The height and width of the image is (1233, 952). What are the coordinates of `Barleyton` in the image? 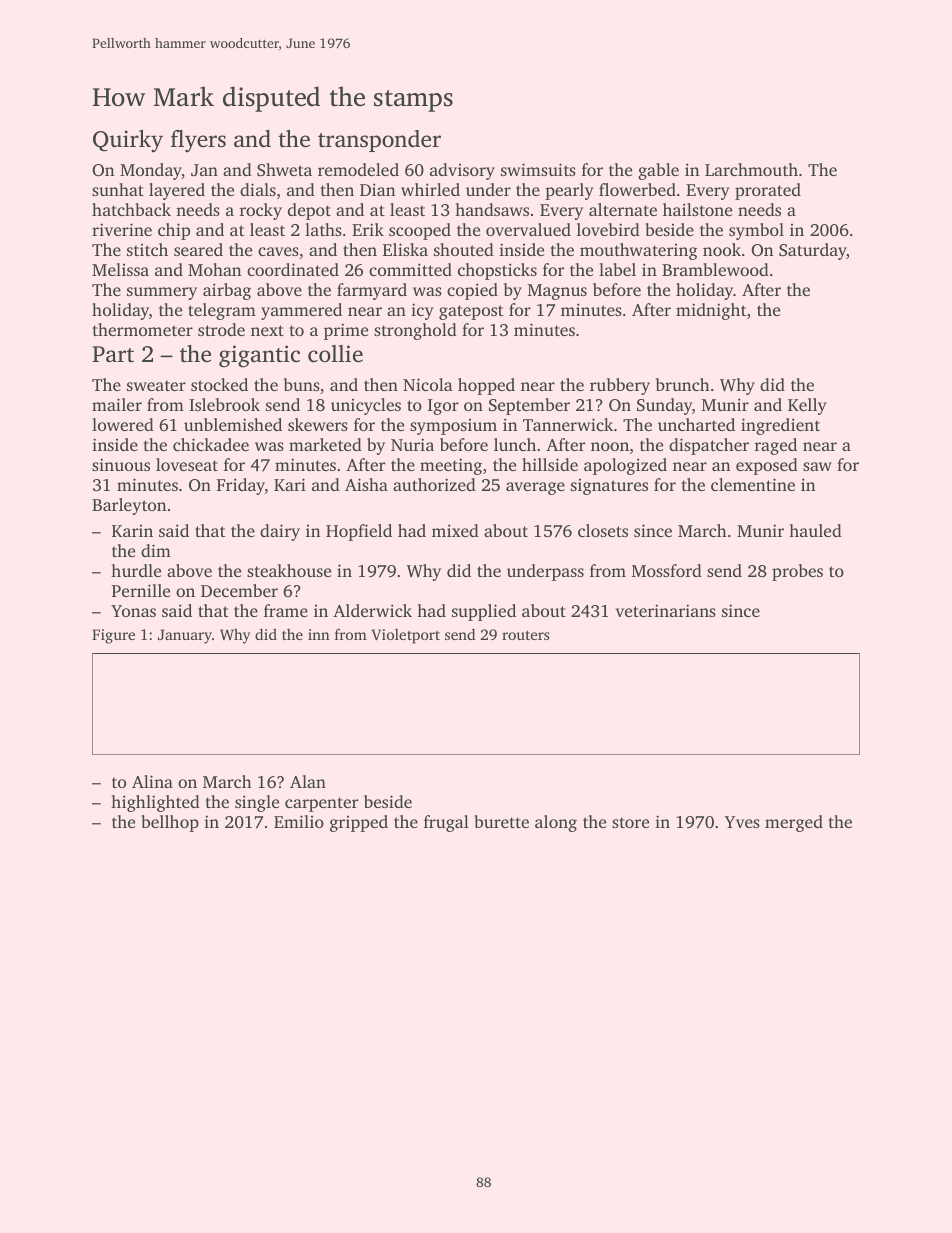 It's located at (129, 506).
